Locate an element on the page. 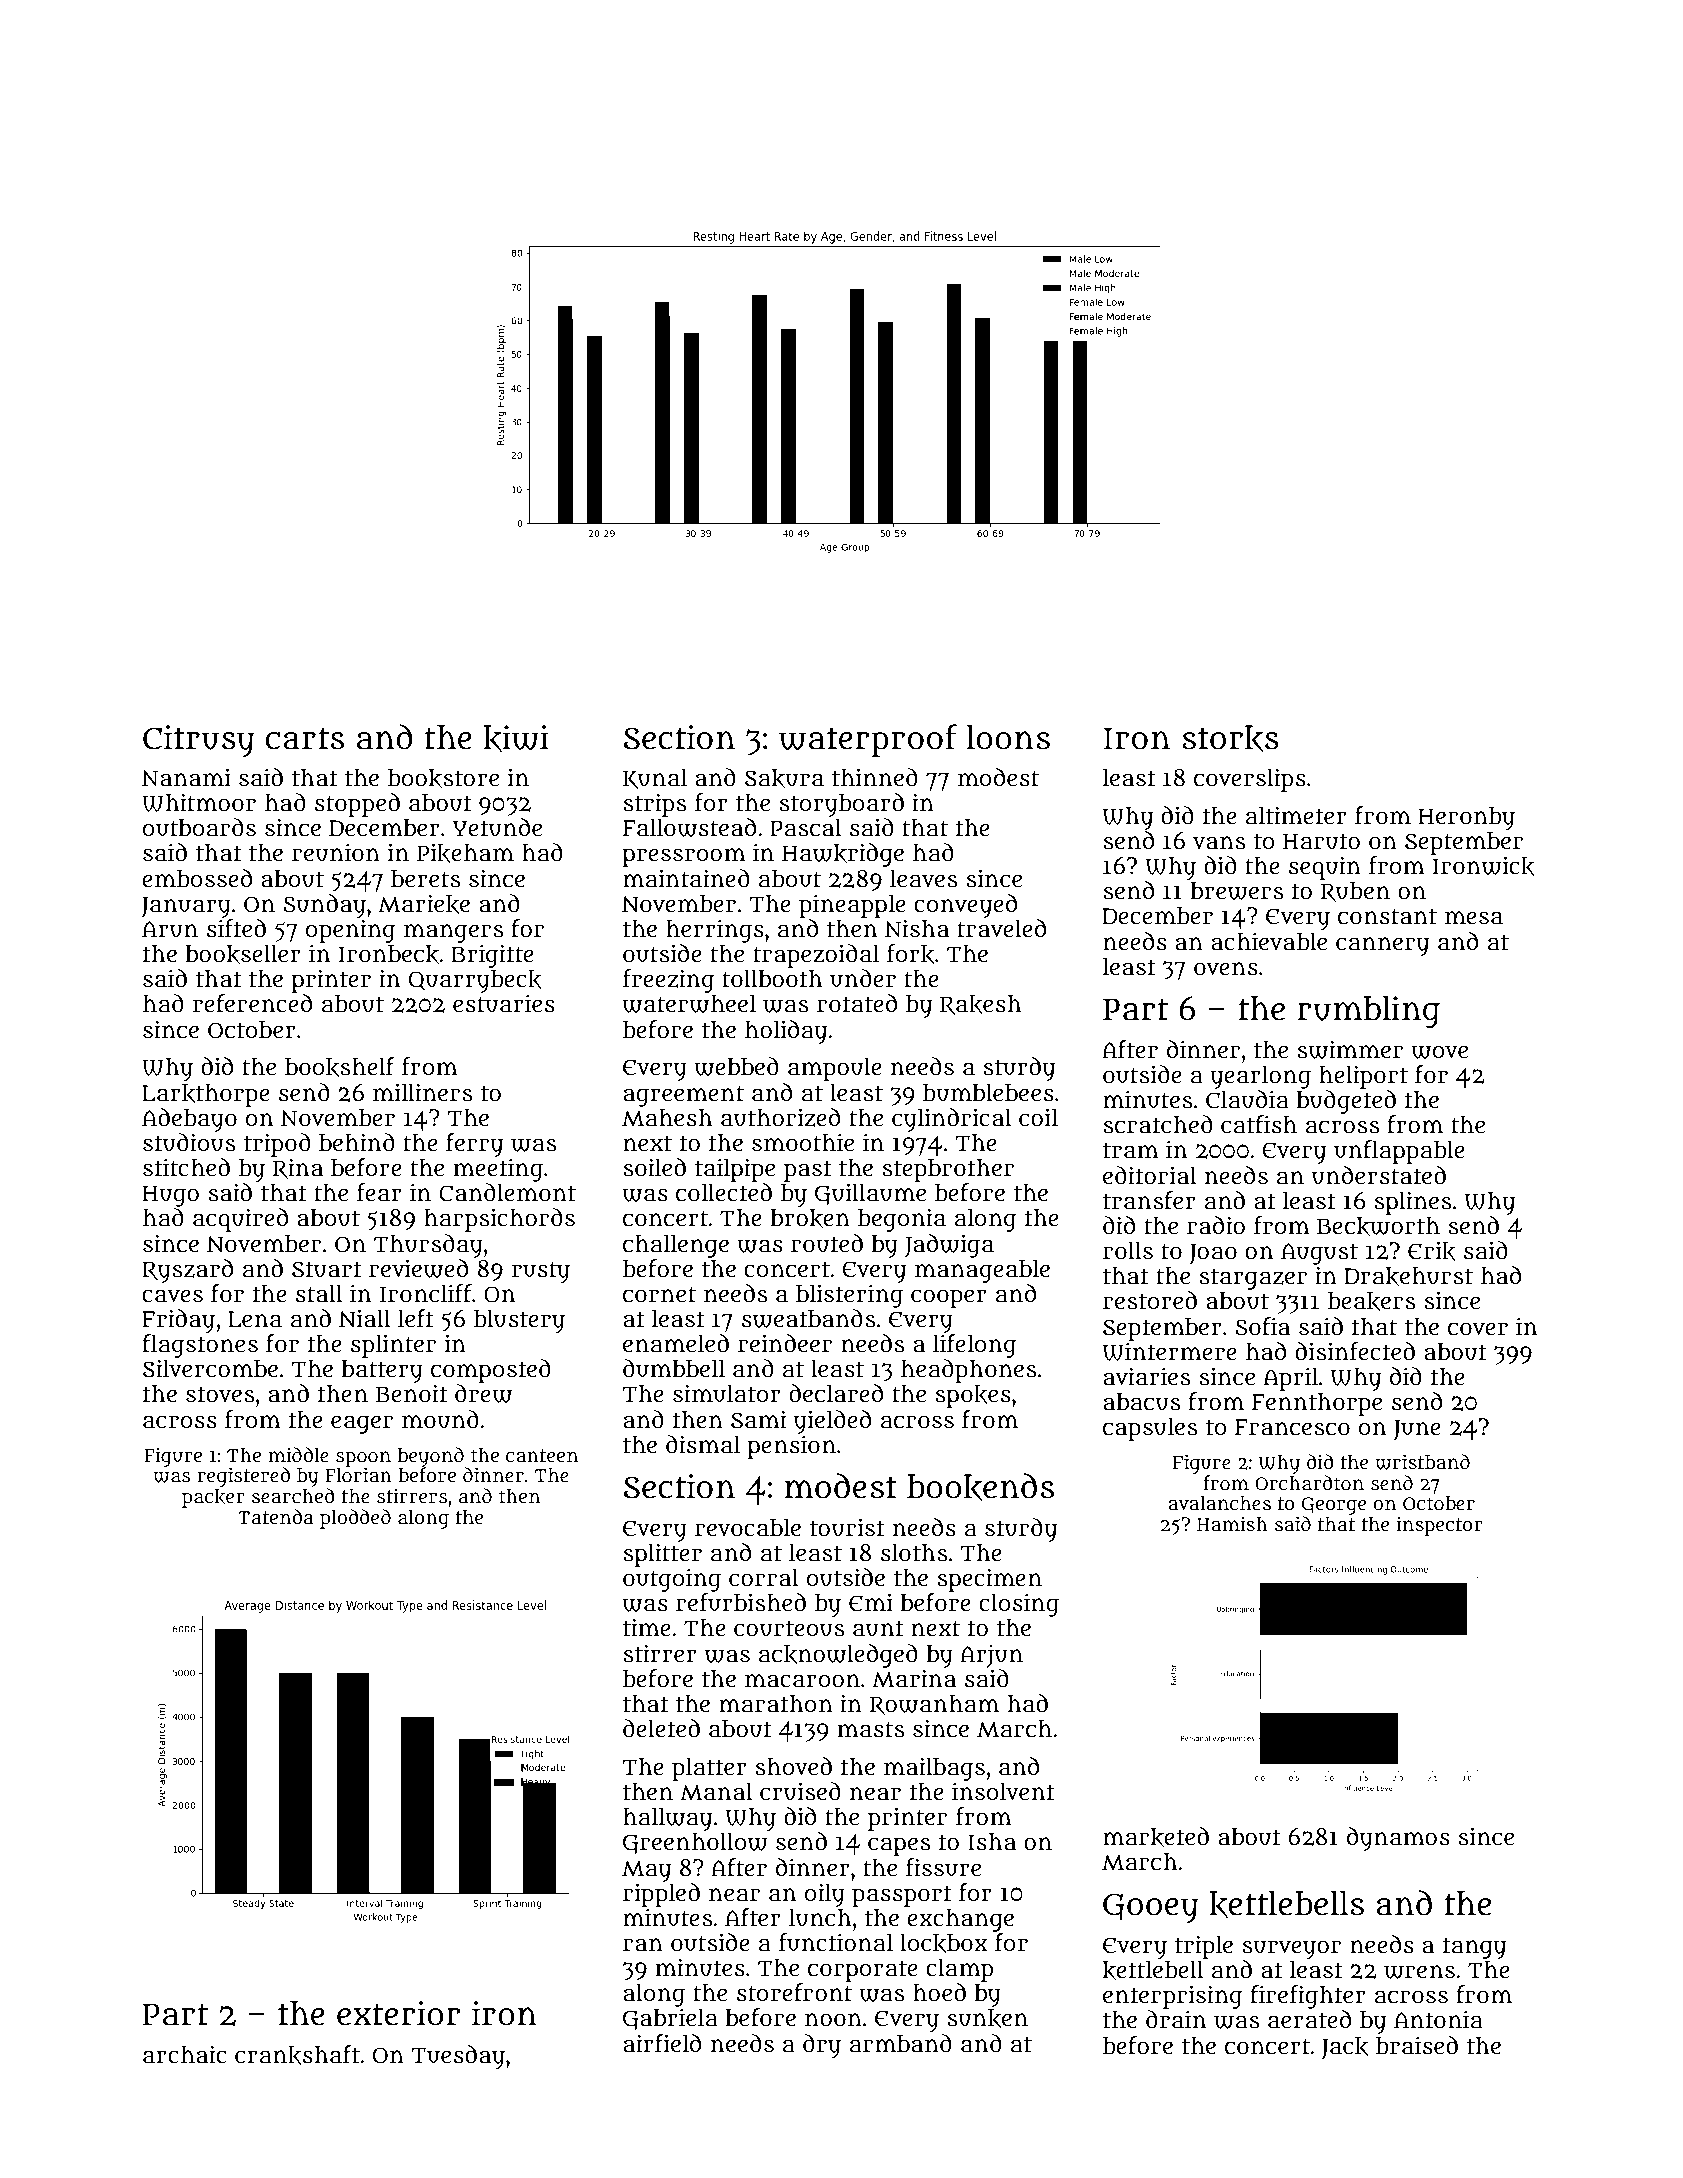  airfield is located at coordinates (662, 2043).
